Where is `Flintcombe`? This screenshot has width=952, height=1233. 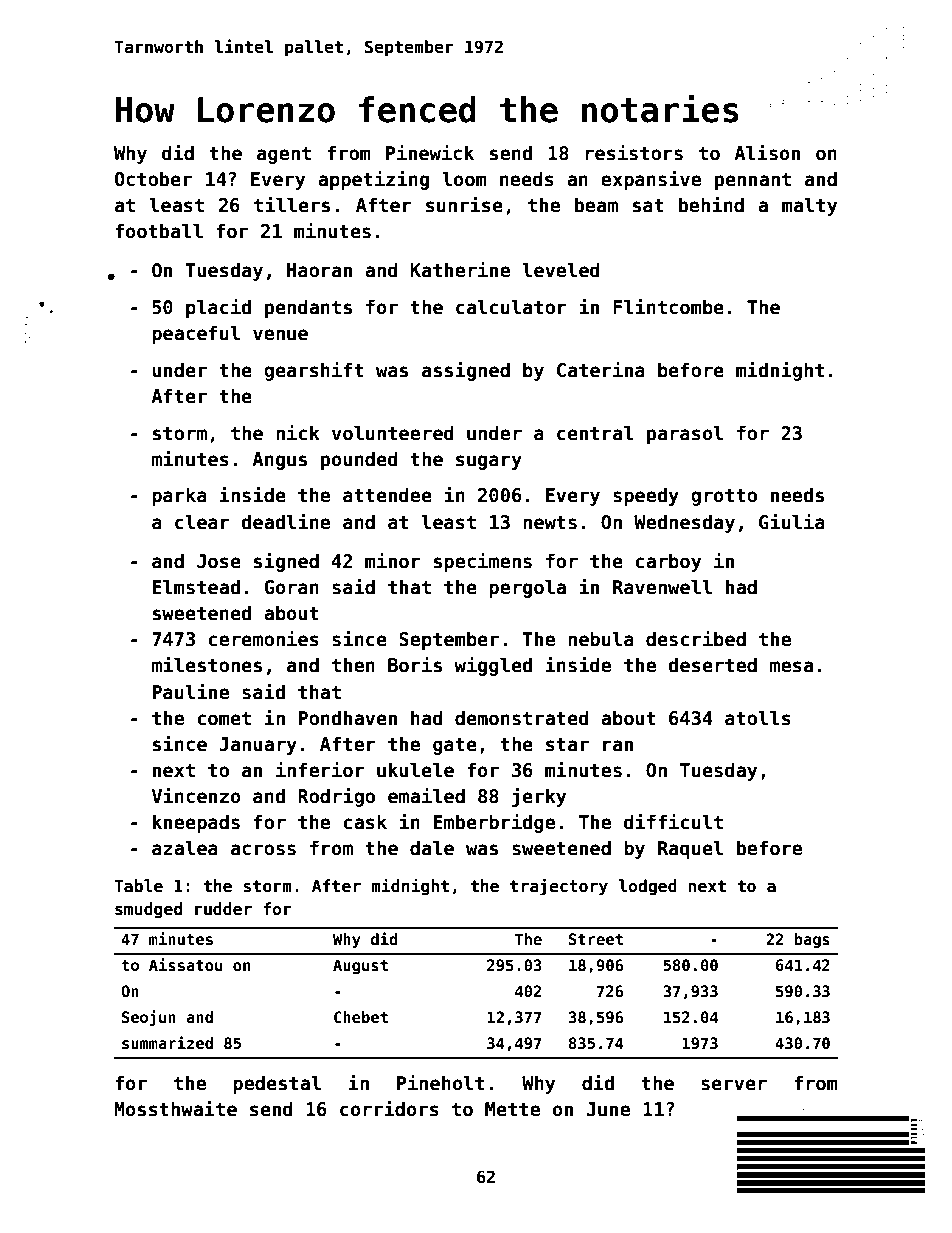
Flintcombe is located at coordinates (668, 307).
